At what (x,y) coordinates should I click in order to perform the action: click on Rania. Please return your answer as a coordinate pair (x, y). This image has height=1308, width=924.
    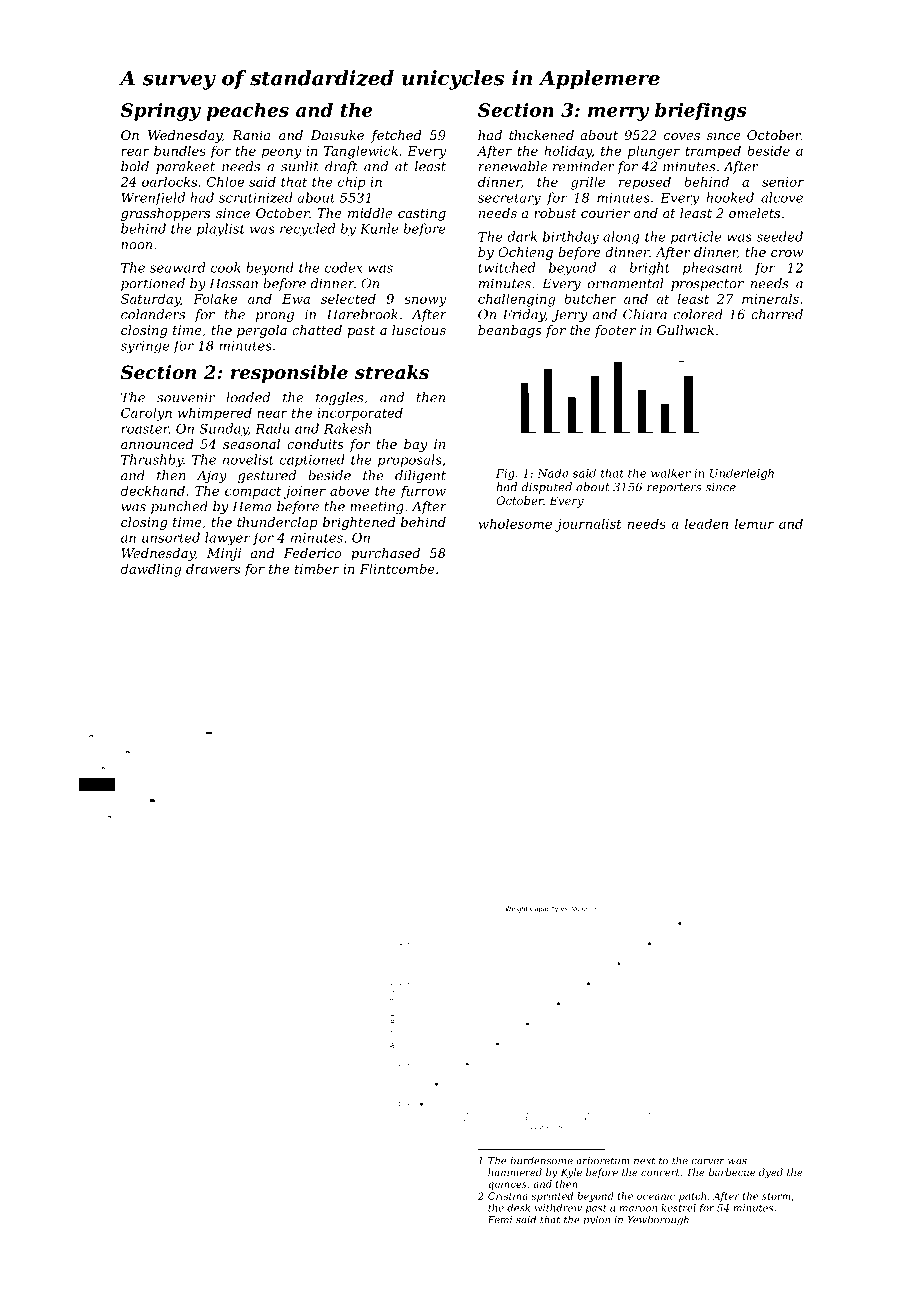
    Looking at the image, I should click on (251, 135).
